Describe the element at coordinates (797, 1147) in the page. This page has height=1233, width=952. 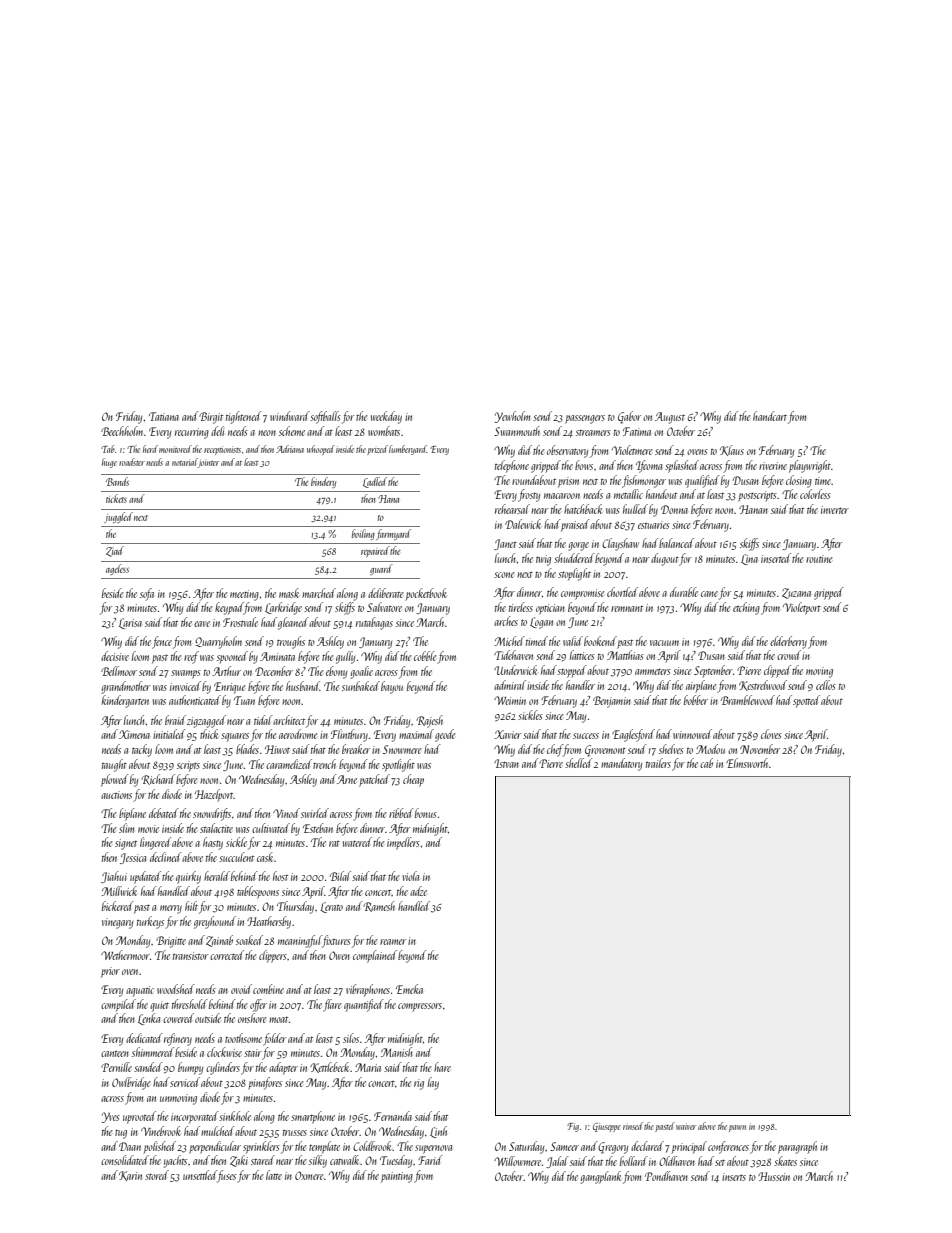
I see `paragraph` at that location.
